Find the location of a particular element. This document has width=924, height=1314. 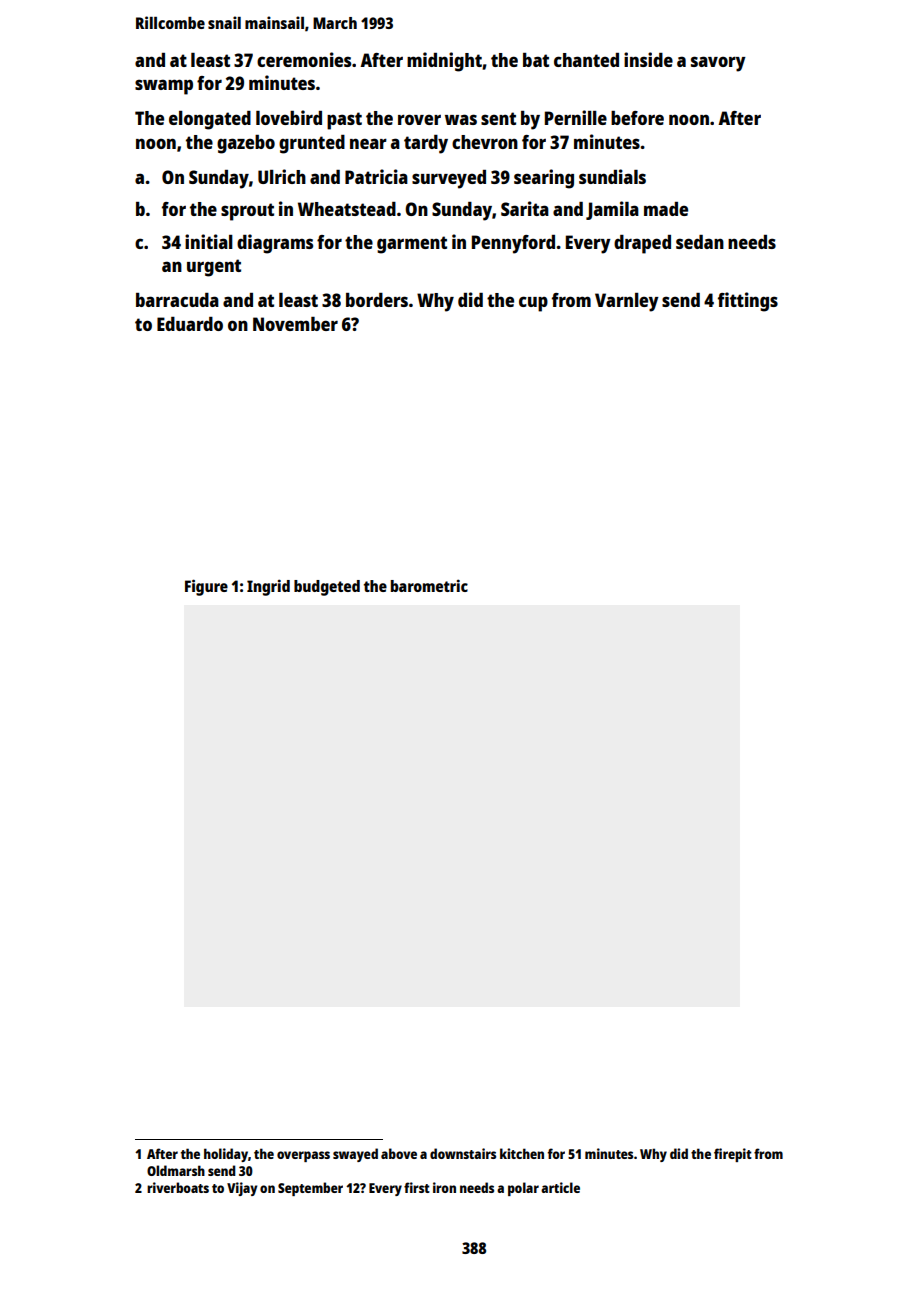

Oldmarsh is located at coordinates (176, 1170).
